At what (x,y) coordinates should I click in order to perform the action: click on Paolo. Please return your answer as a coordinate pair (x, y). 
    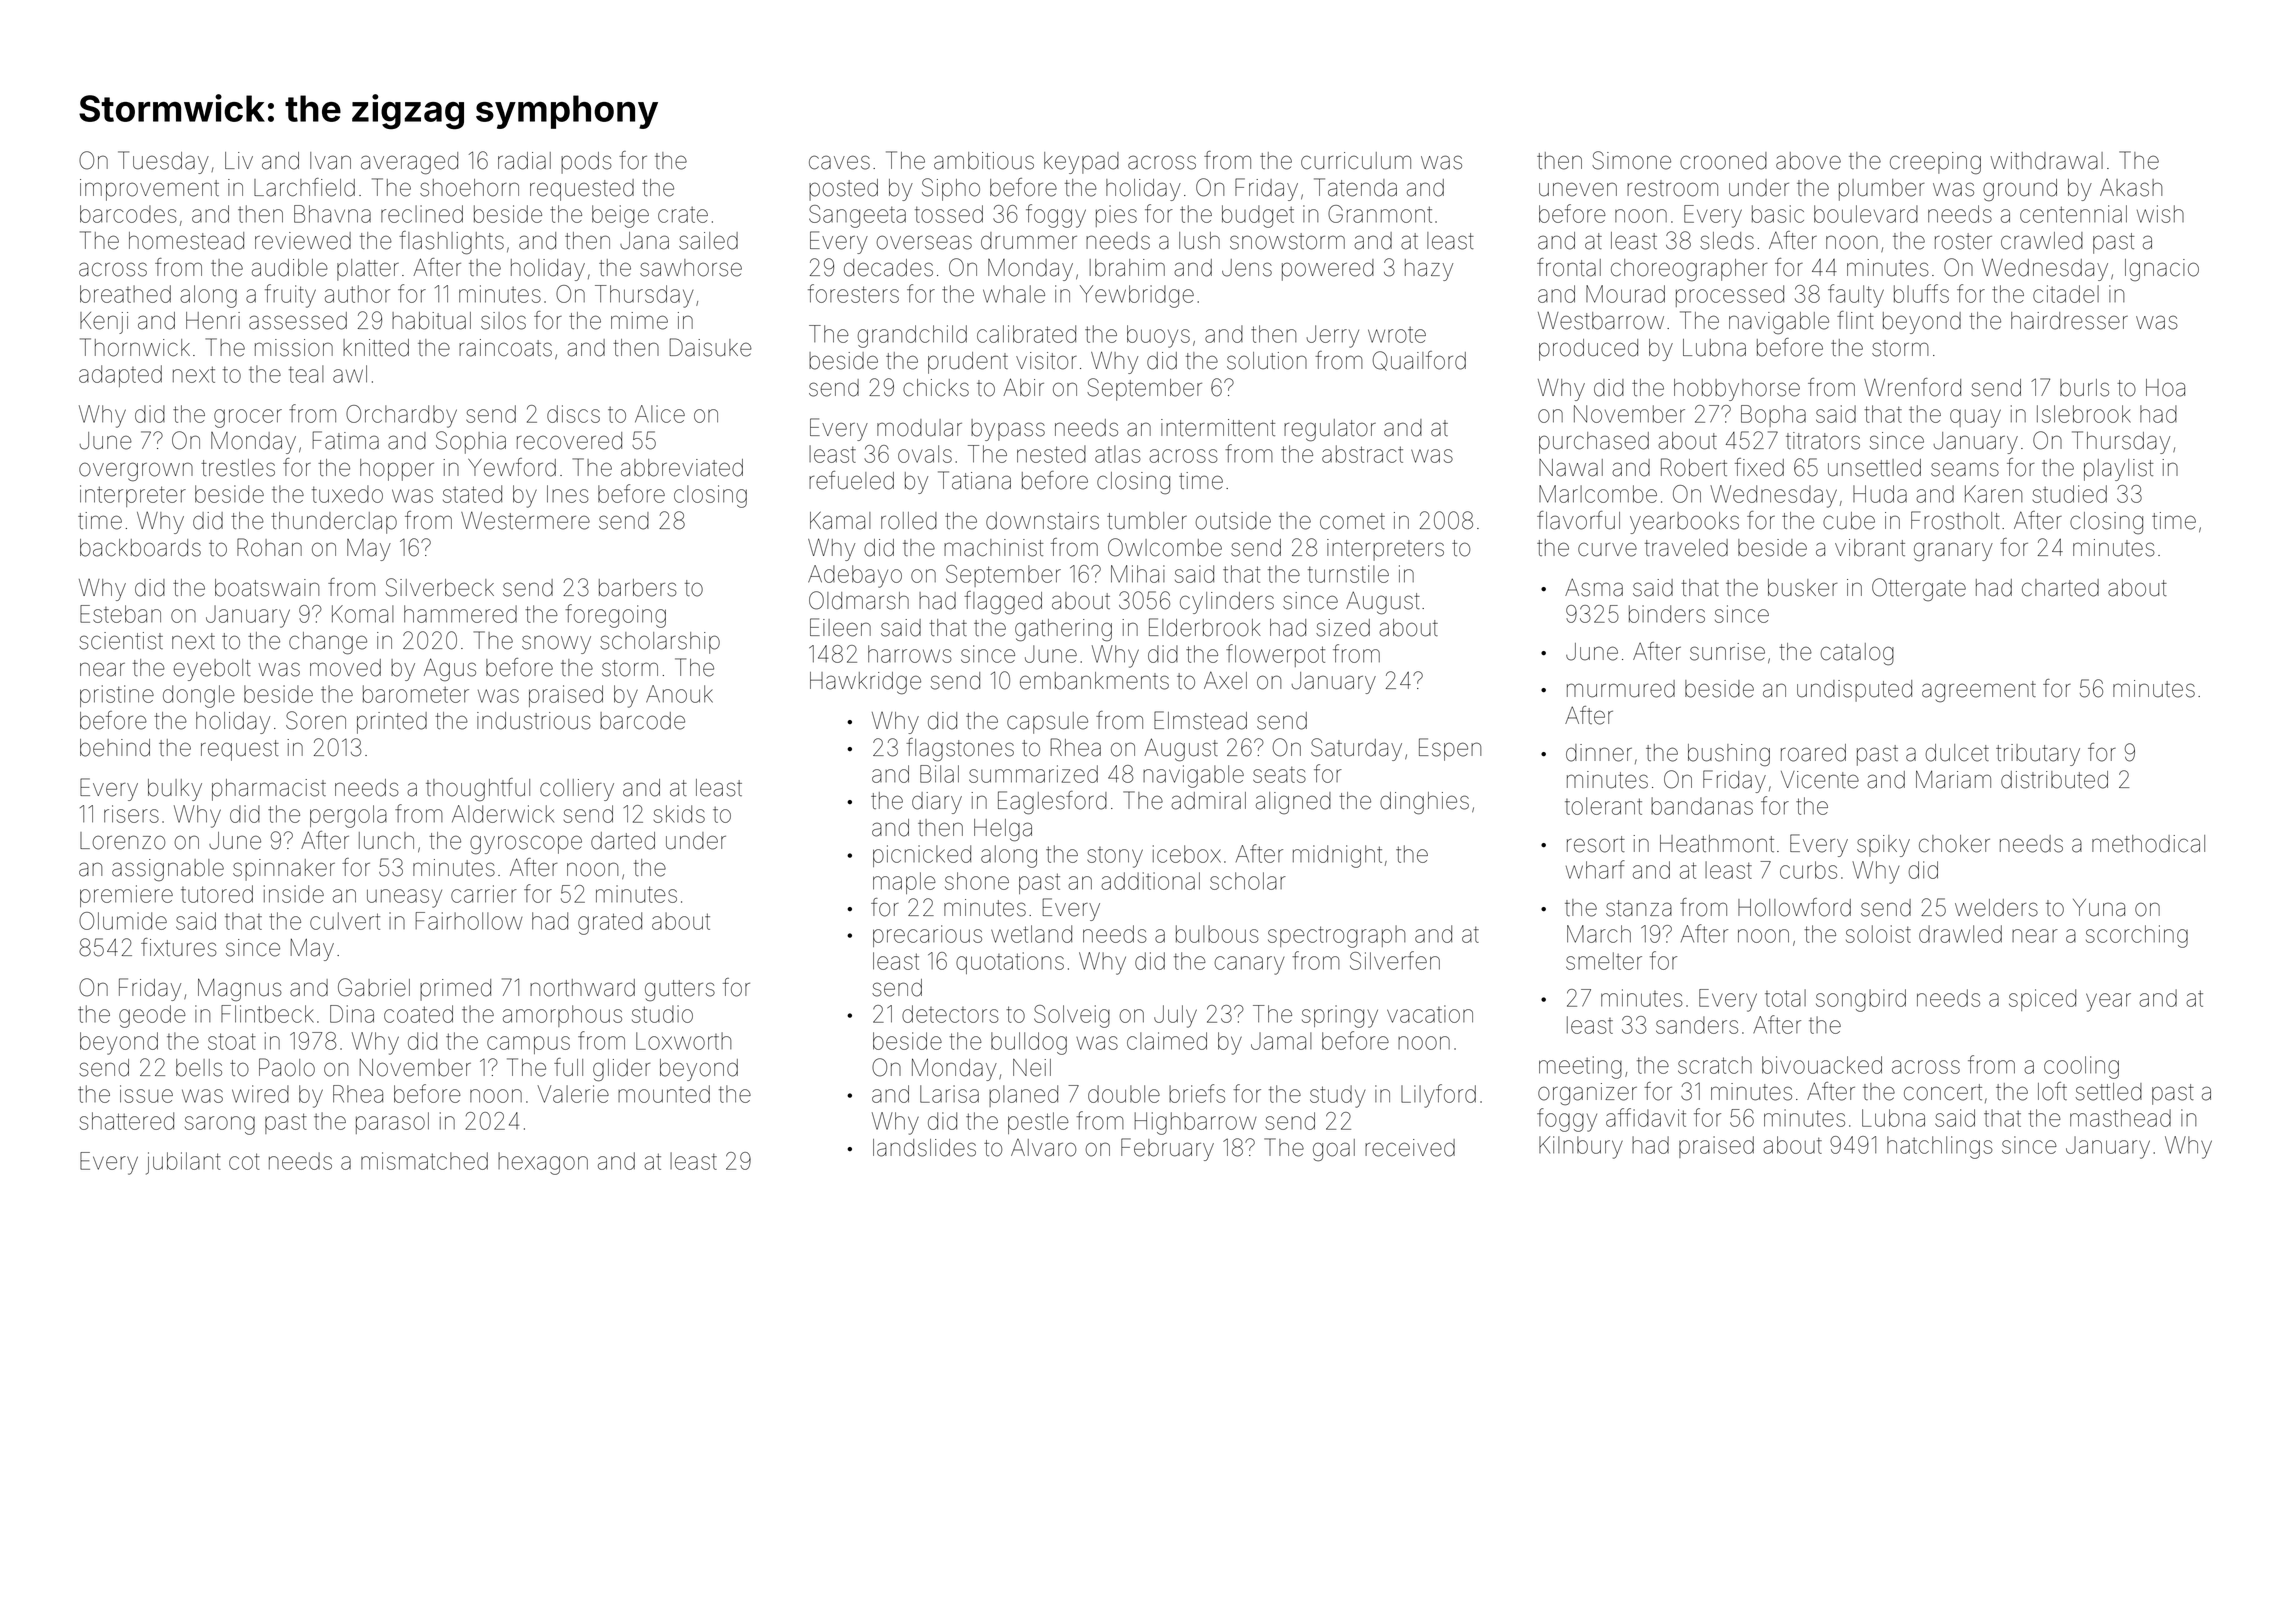
    Looking at the image, I should click on (287, 1067).
